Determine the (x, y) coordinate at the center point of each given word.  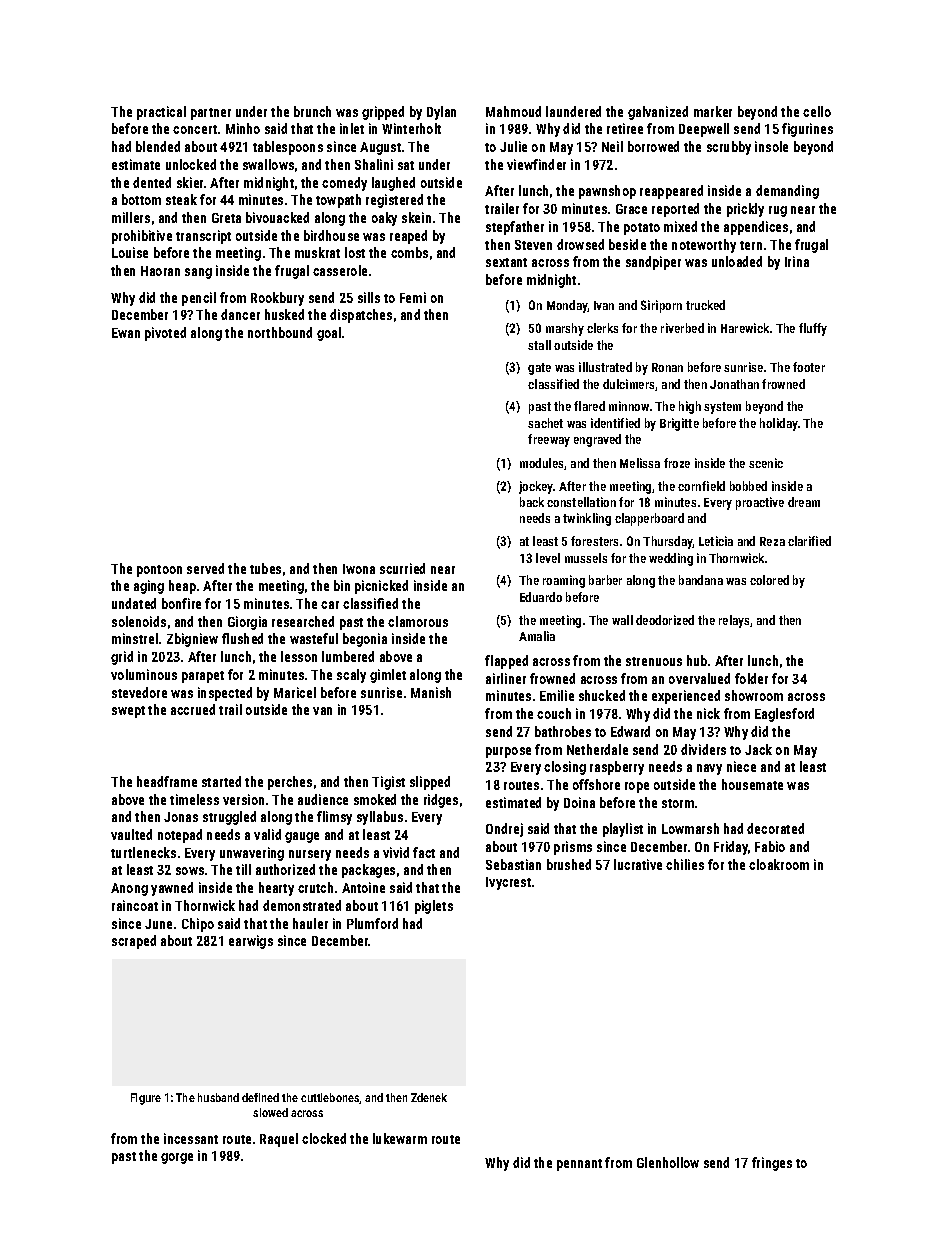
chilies (685, 864)
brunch (312, 111)
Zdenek (429, 1097)
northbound (280, 332)
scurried (402, 568)
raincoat (135, 905)
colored (769, 580)
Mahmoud (513, 111)
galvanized (658, 113)
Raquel (279, 1140)
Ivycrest (508, 883)
